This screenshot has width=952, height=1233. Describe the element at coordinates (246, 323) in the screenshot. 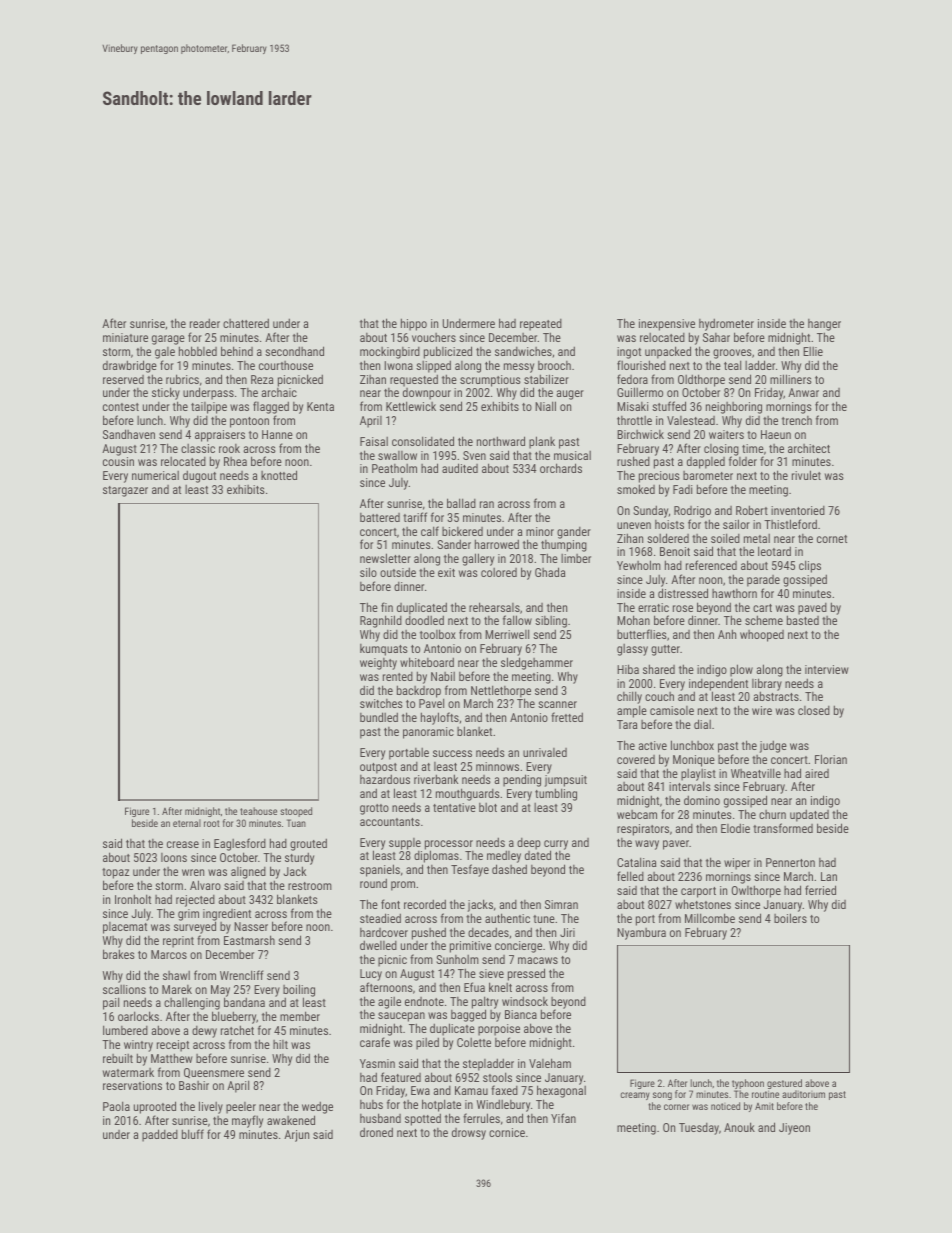

I see `chattered` at that location.
